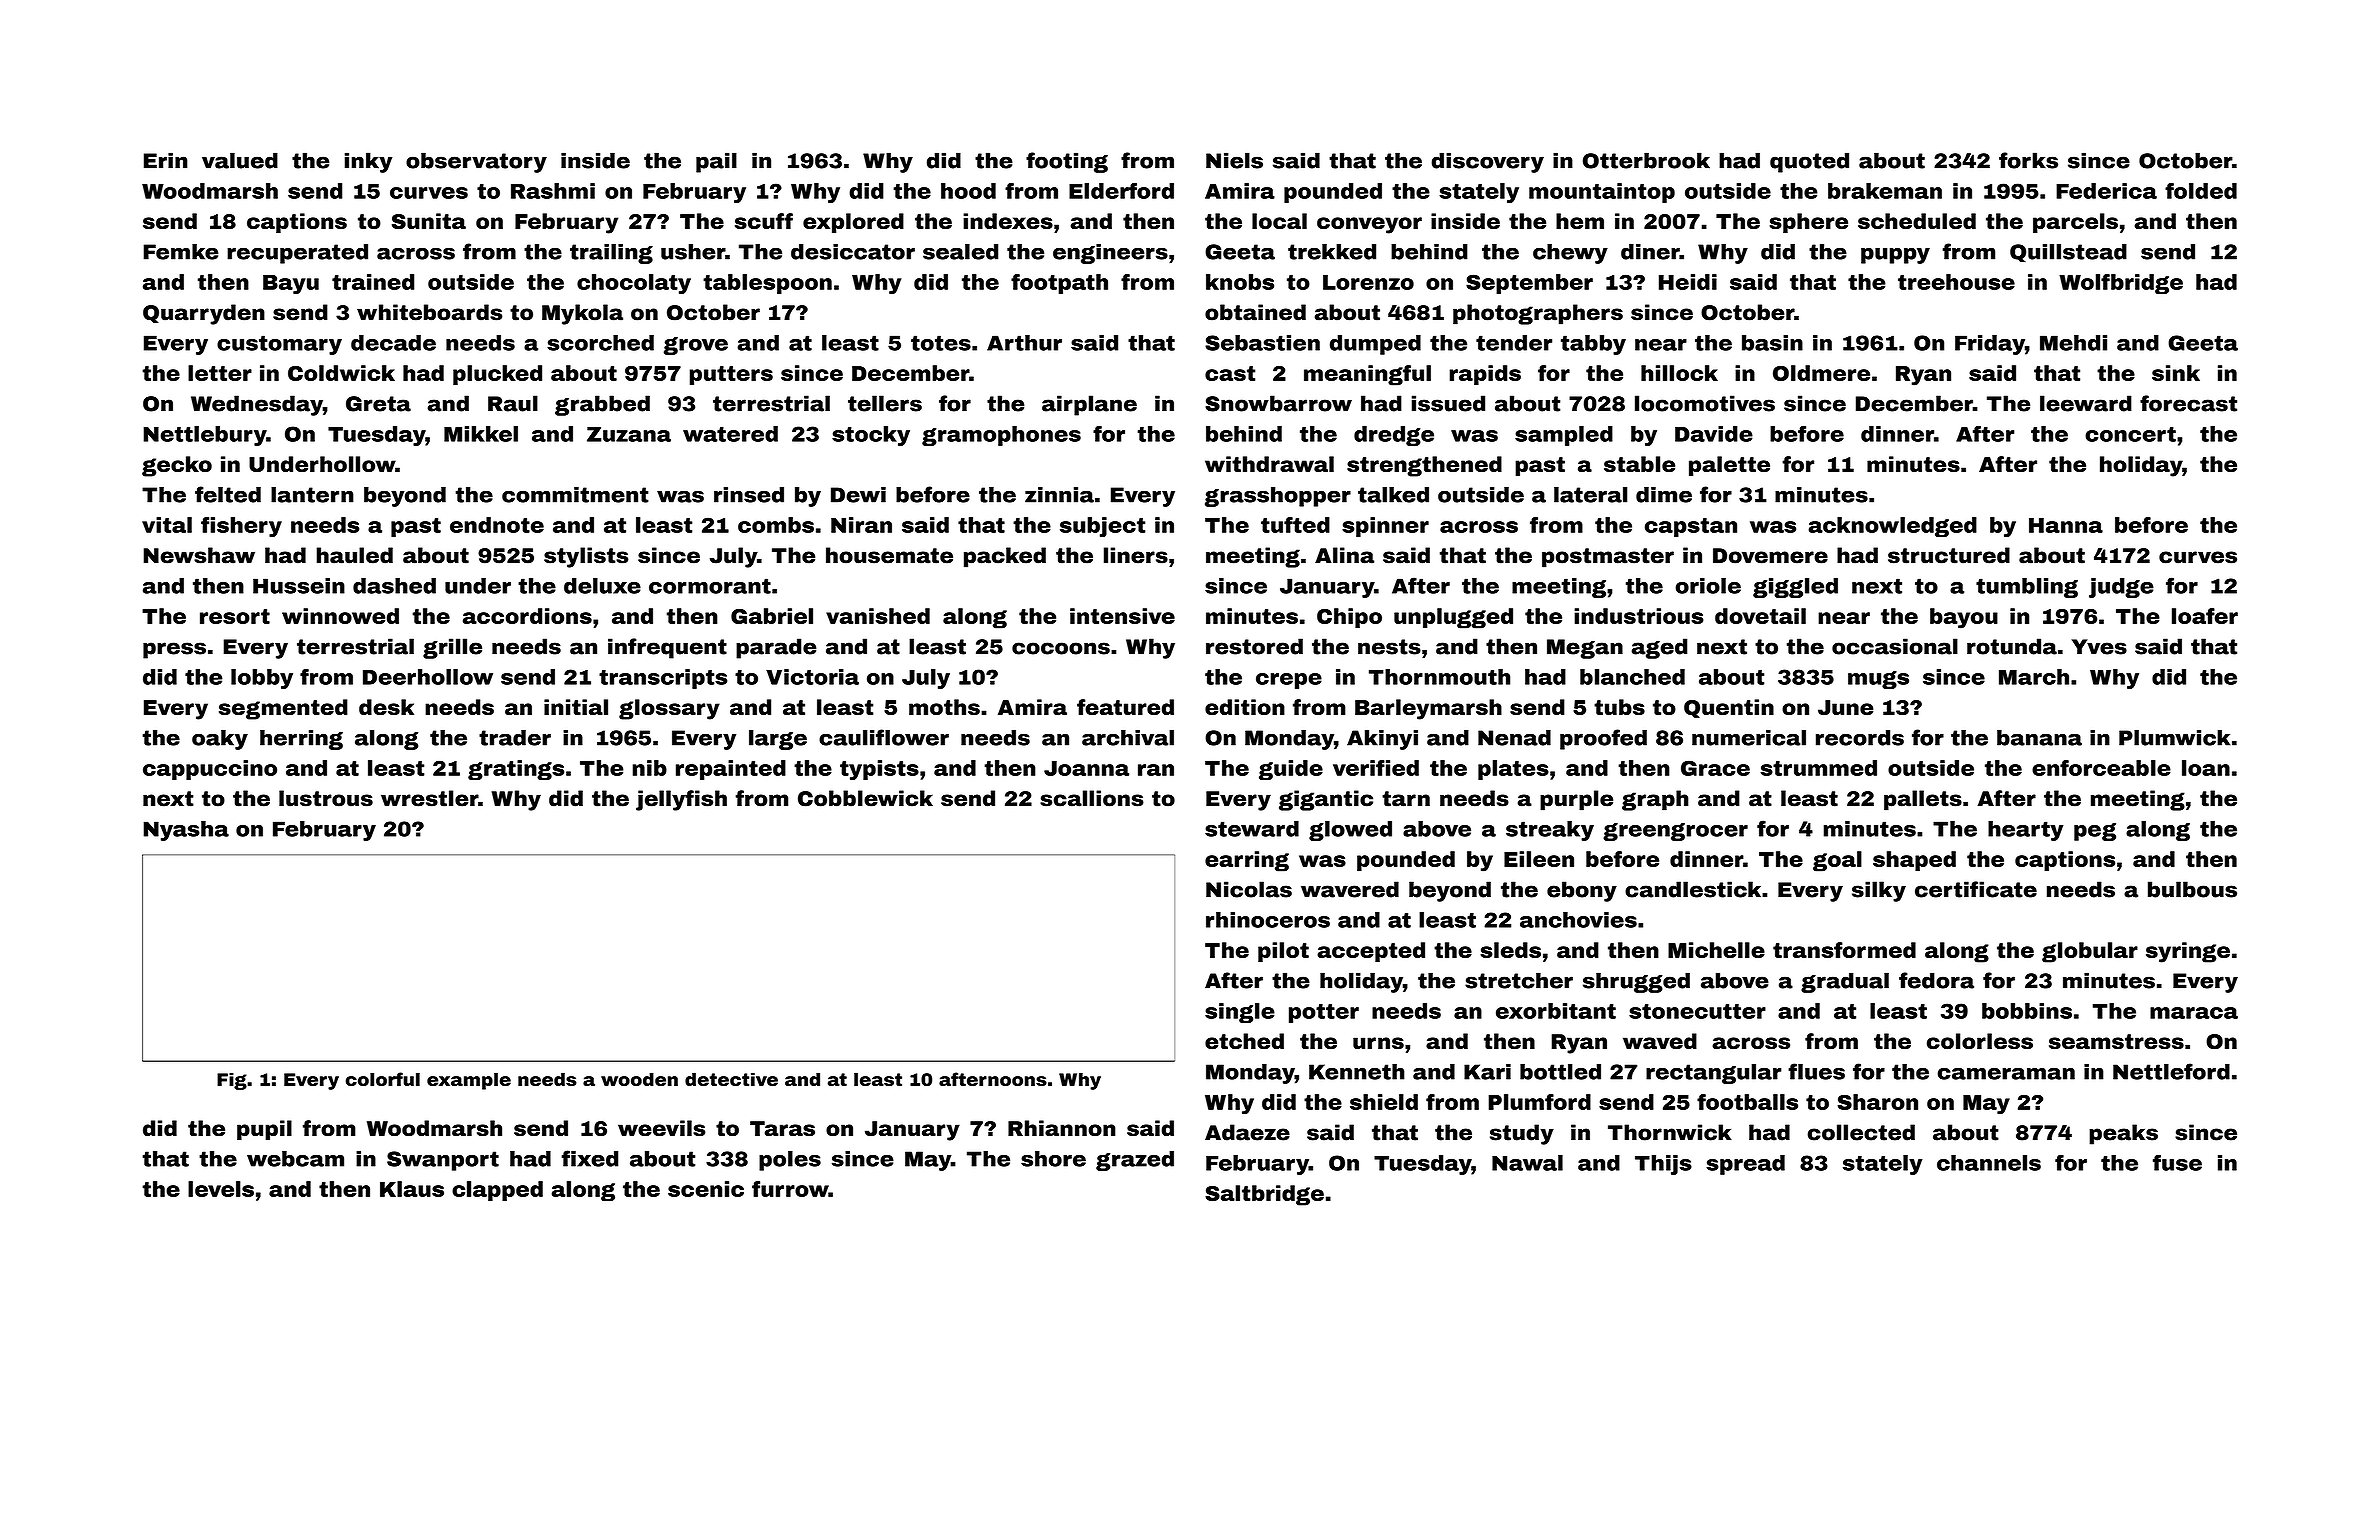  What do you see at coordinates (716, 162) in the screenshot?
I see `pail` at bounding box center [716, 162].
